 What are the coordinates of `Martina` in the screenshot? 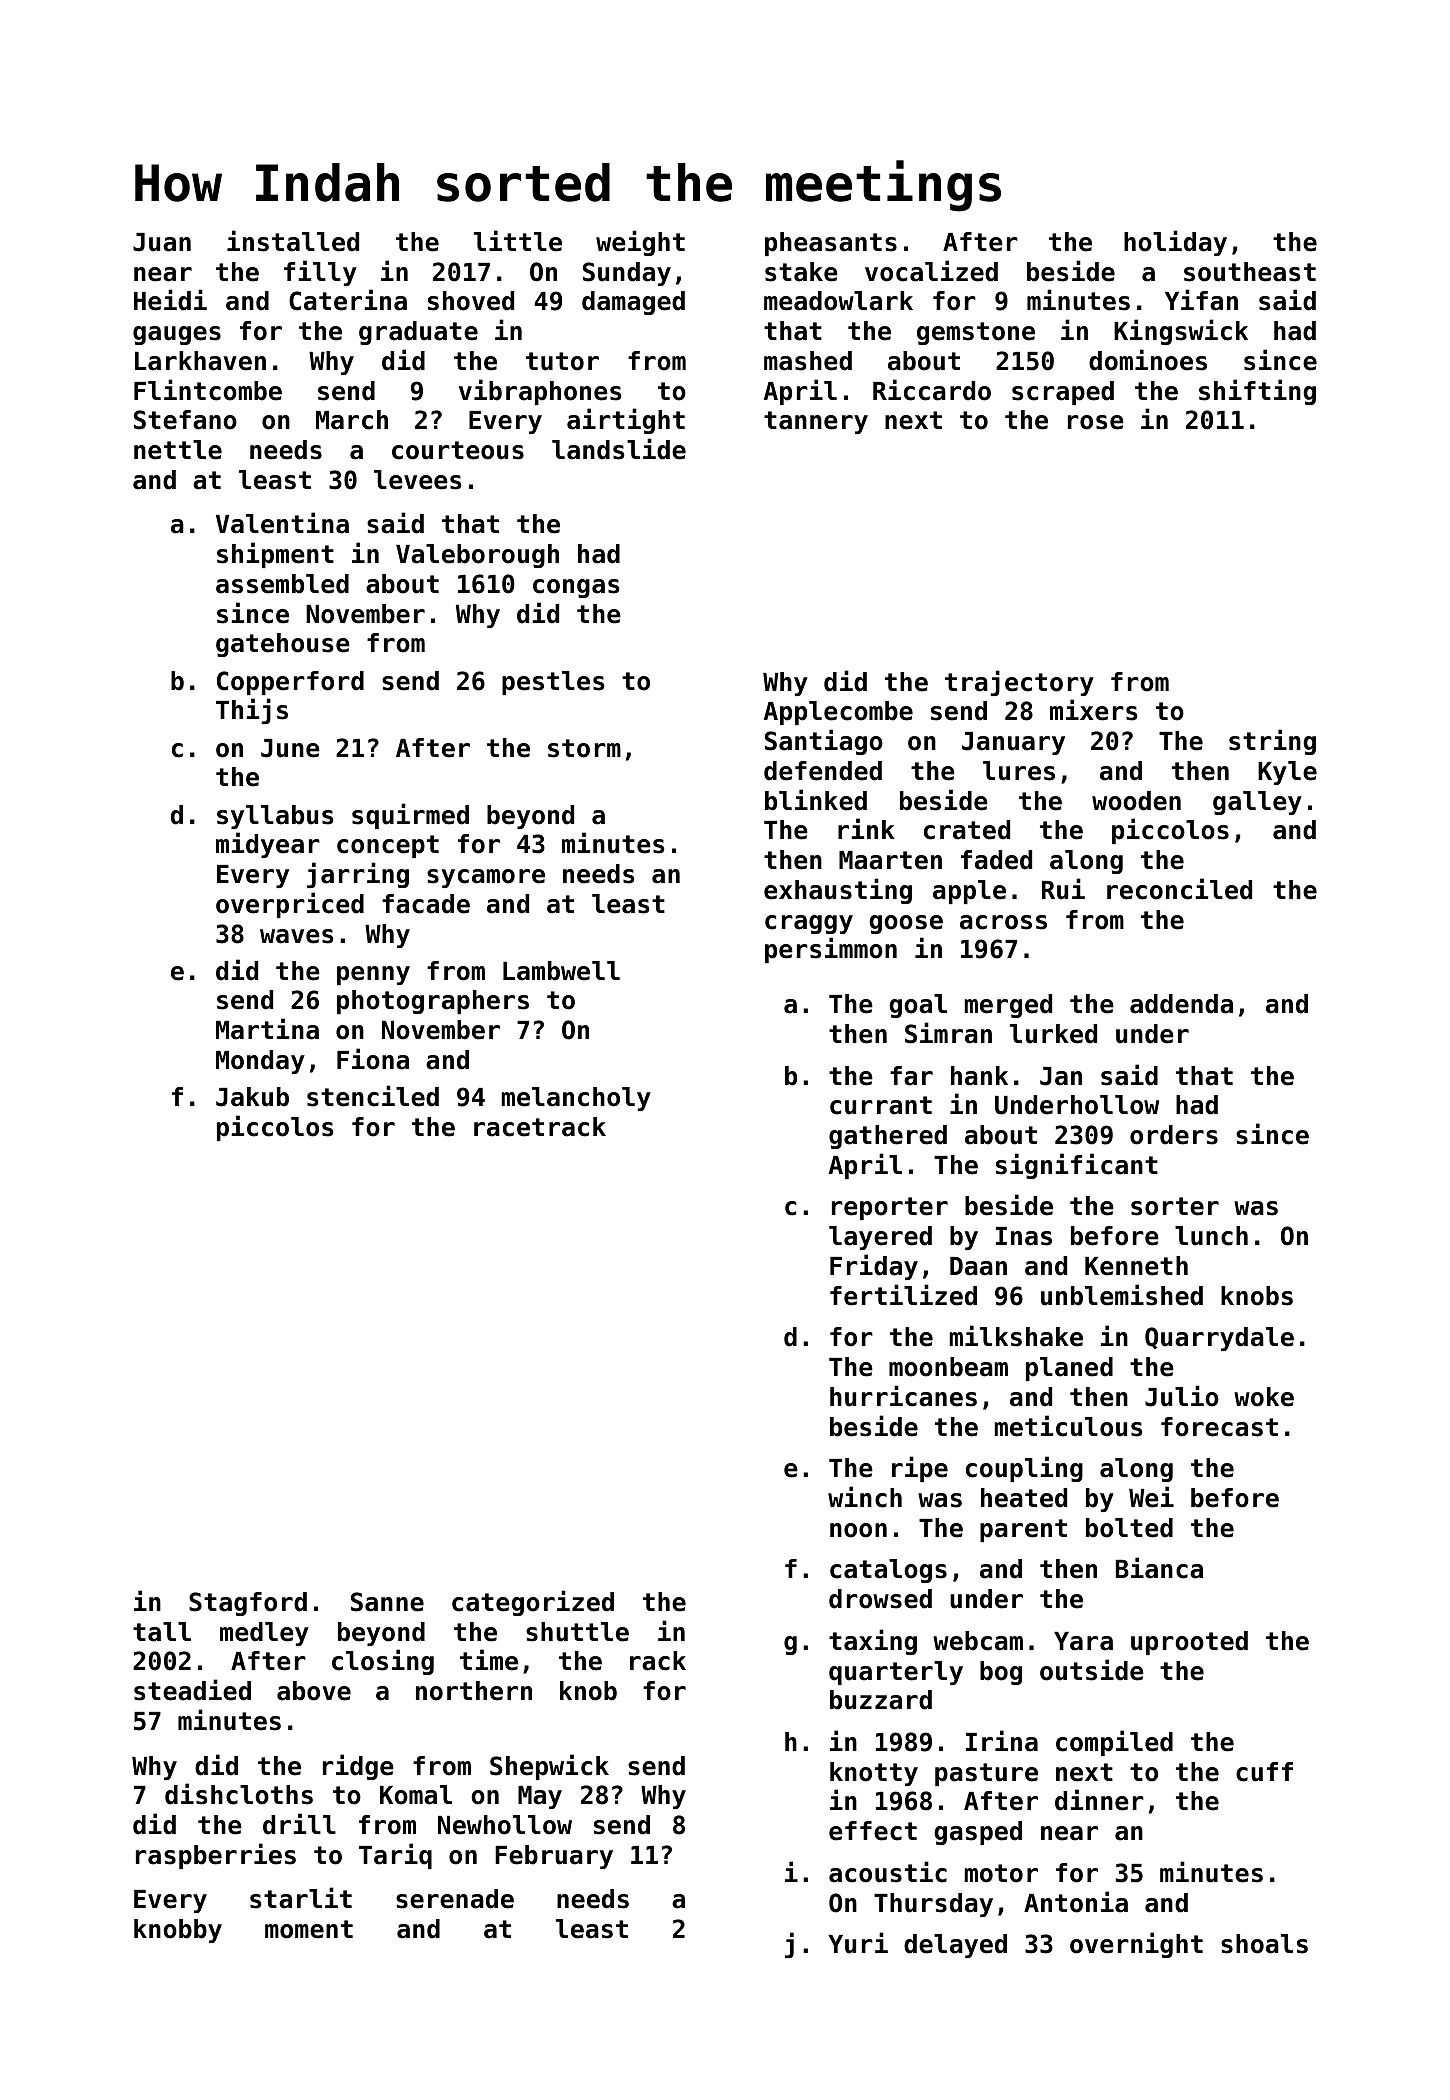 It's located at (267, 1029).
